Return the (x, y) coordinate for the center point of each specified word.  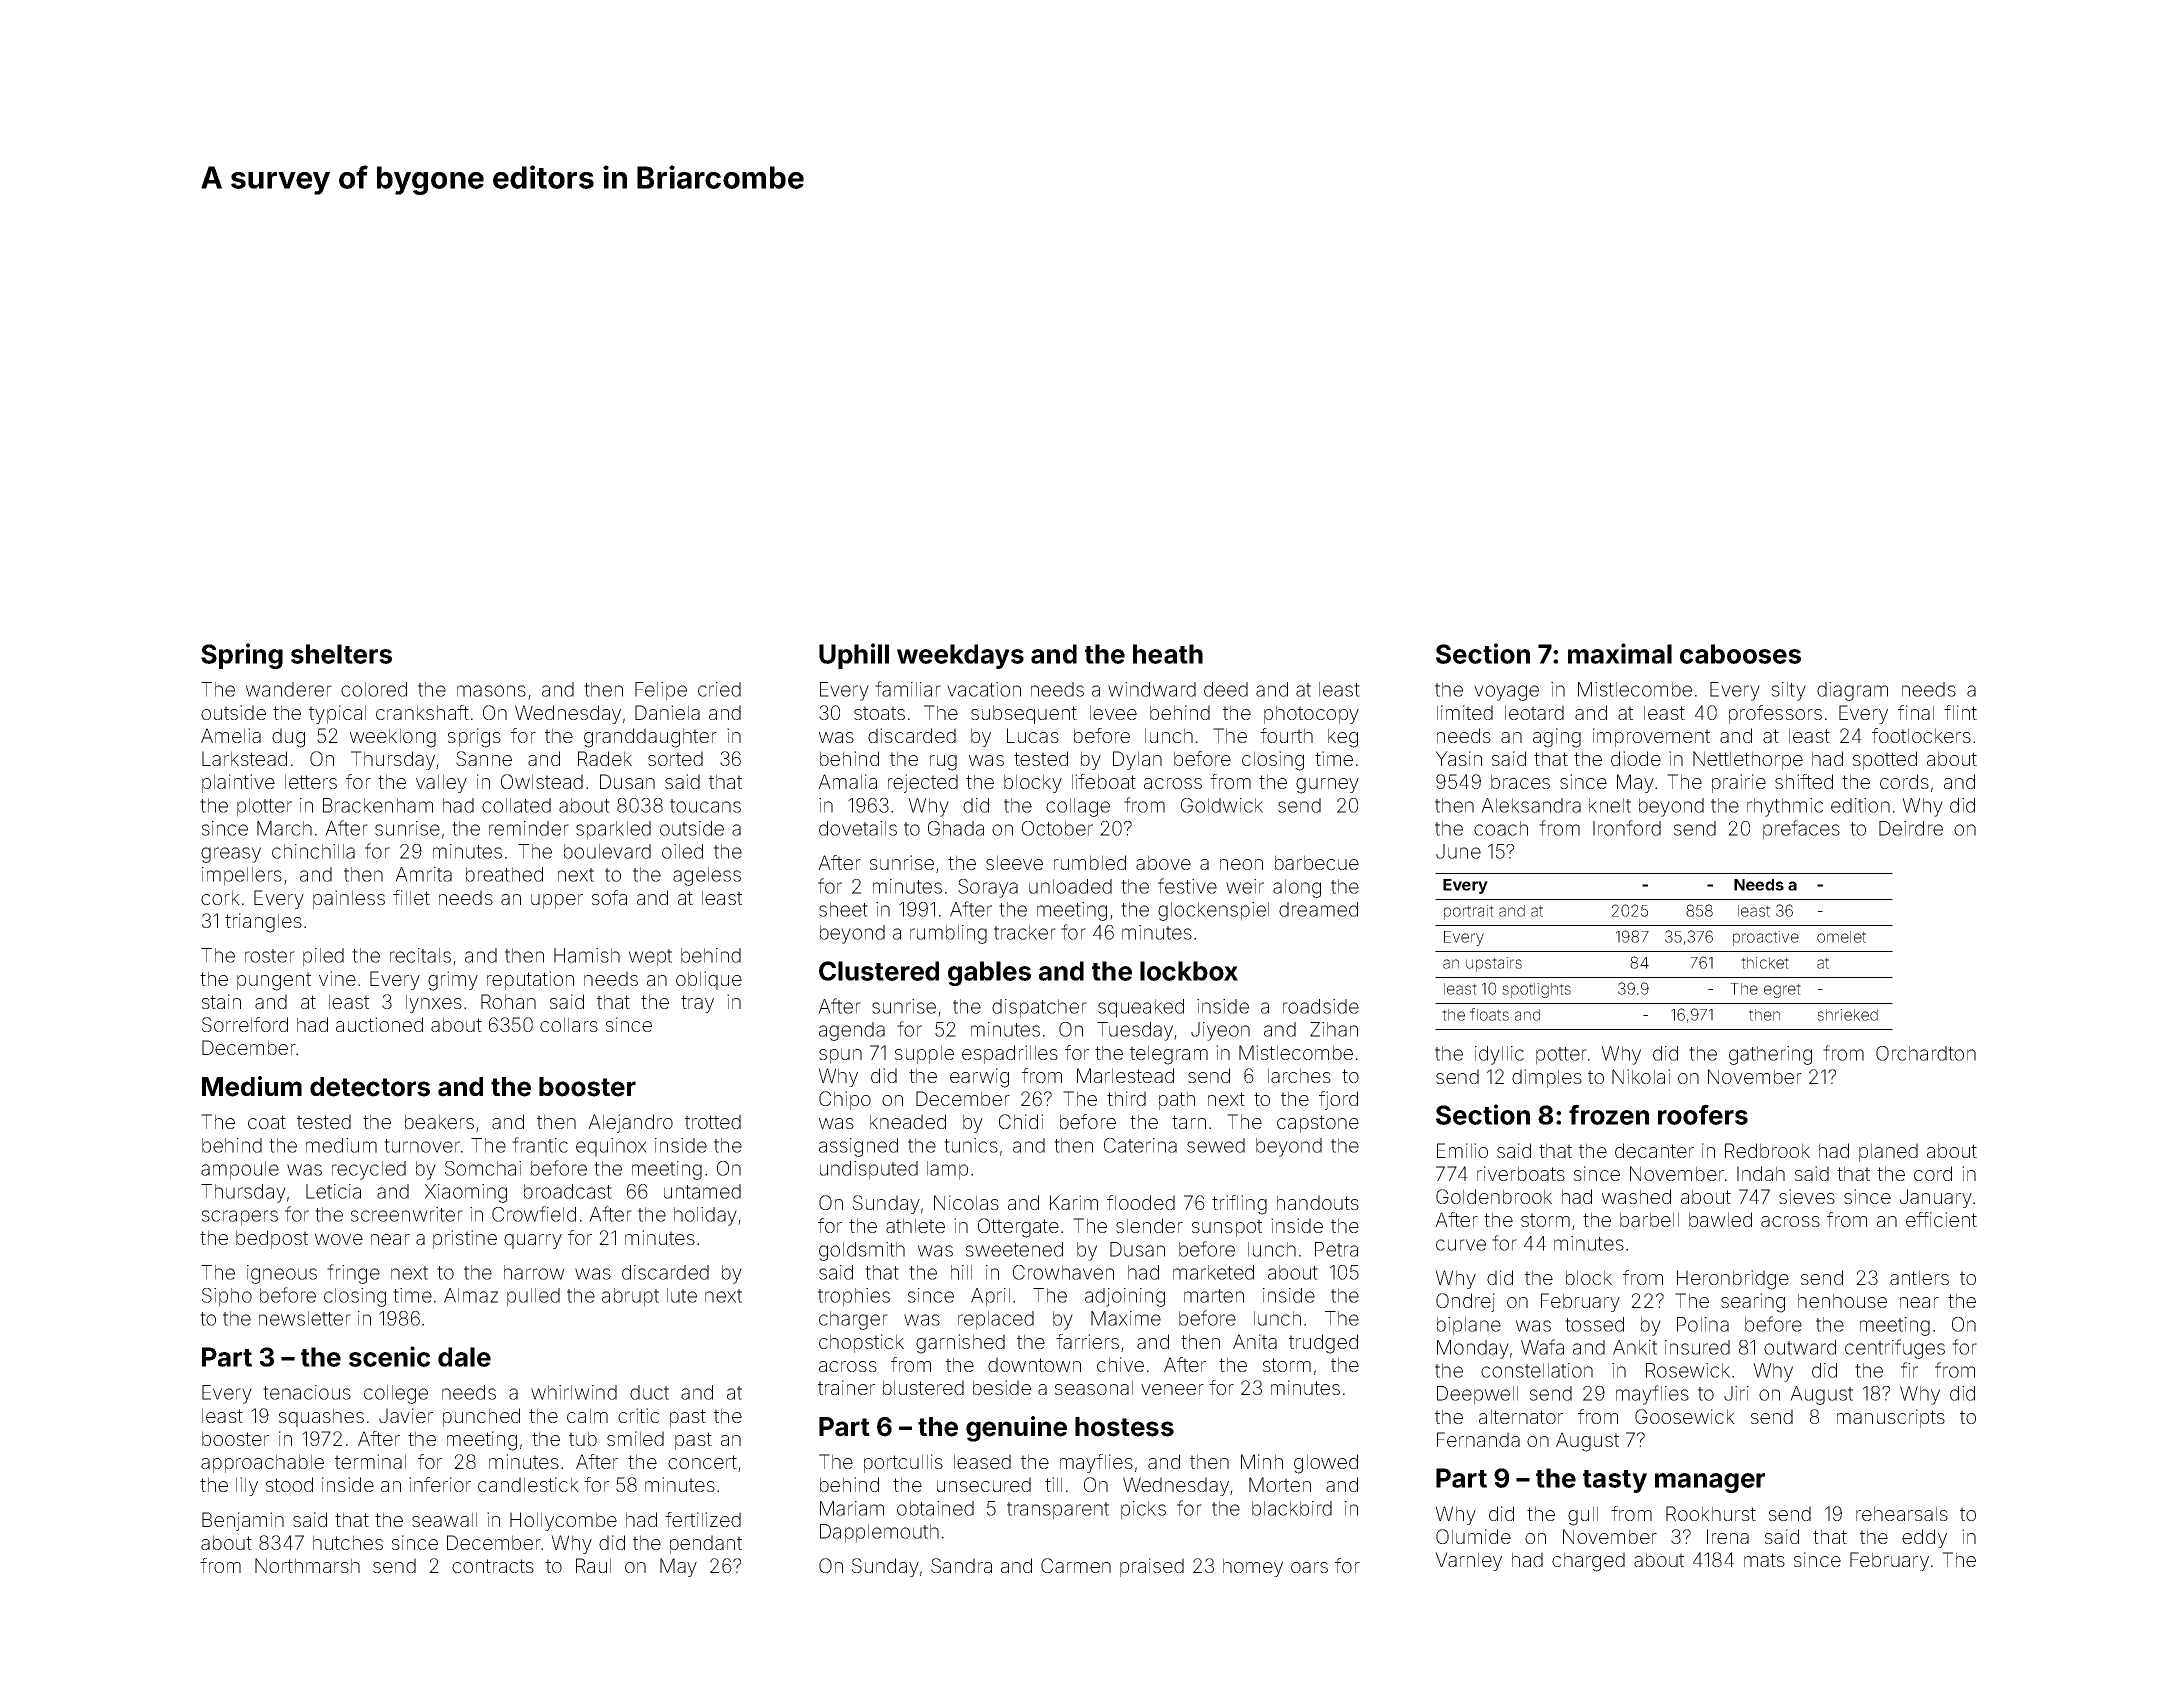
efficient (1941, 1219)
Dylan (1137, 760)
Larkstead (244, 758)
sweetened (1014, 1249)
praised (1152, 1567)
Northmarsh (307, 1565)
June (1458, 851)
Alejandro (630, 1123)
